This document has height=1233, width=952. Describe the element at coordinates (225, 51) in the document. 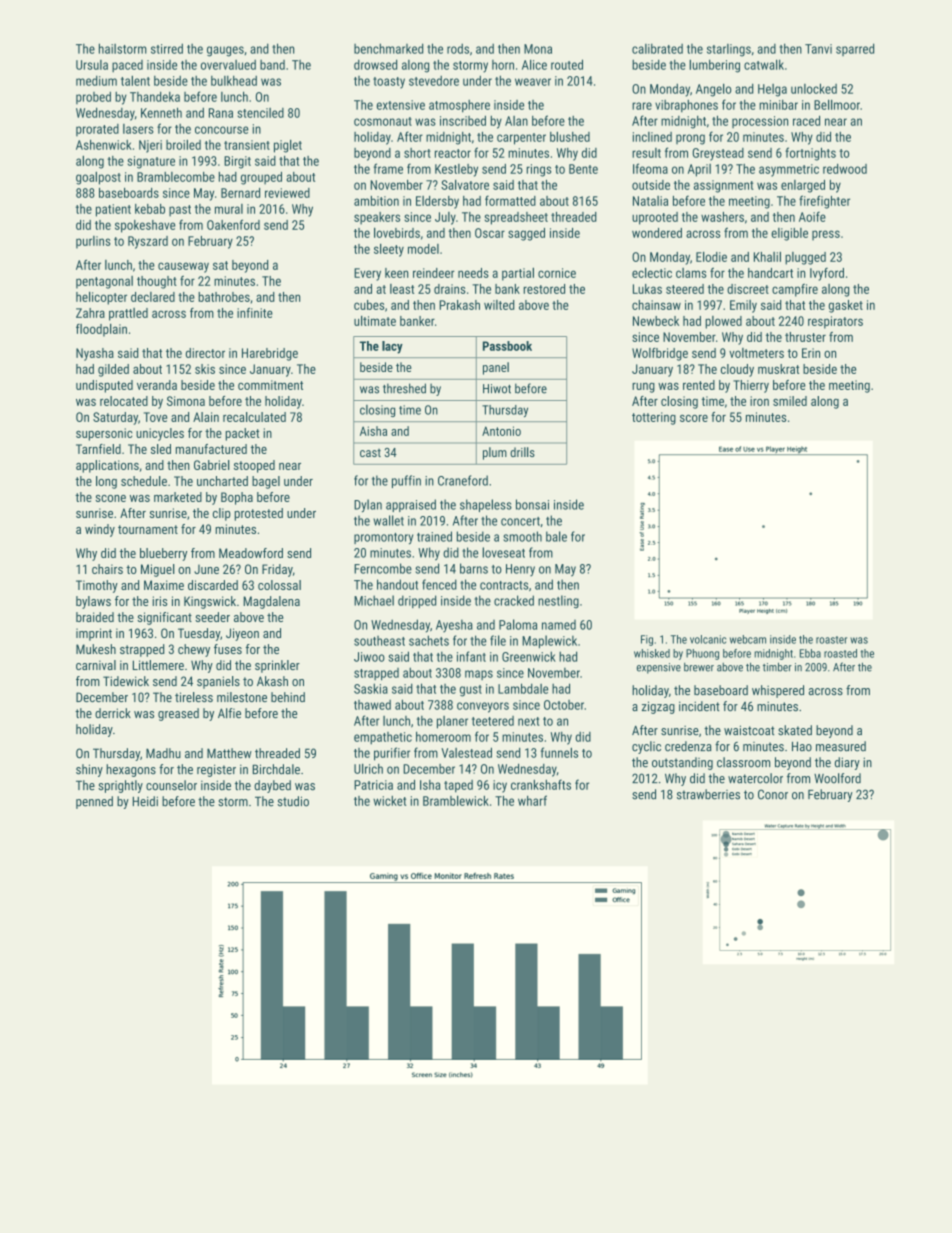

I see `gauges` at that location.
